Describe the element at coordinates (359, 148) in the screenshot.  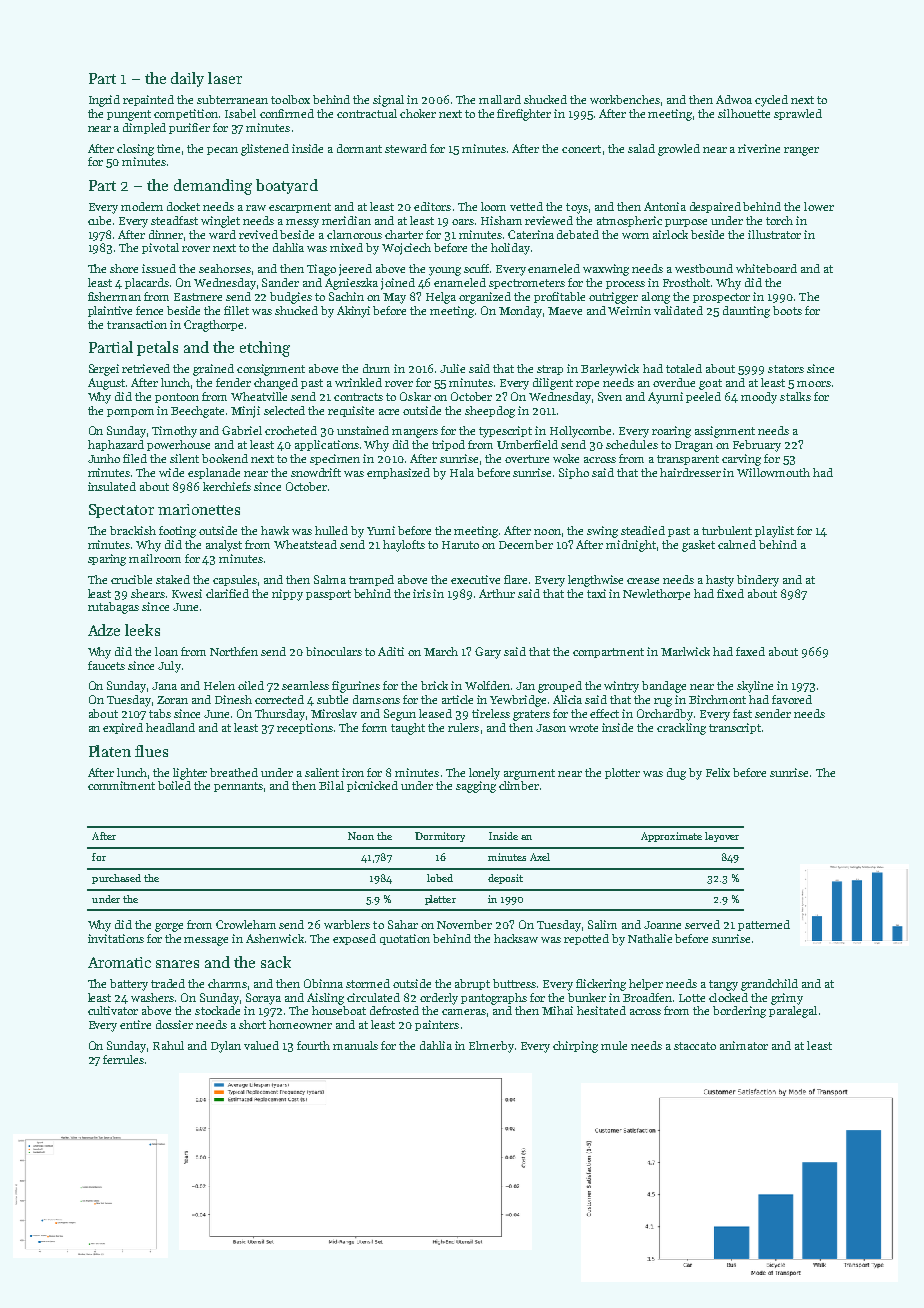
I see `dormant` at that location.
